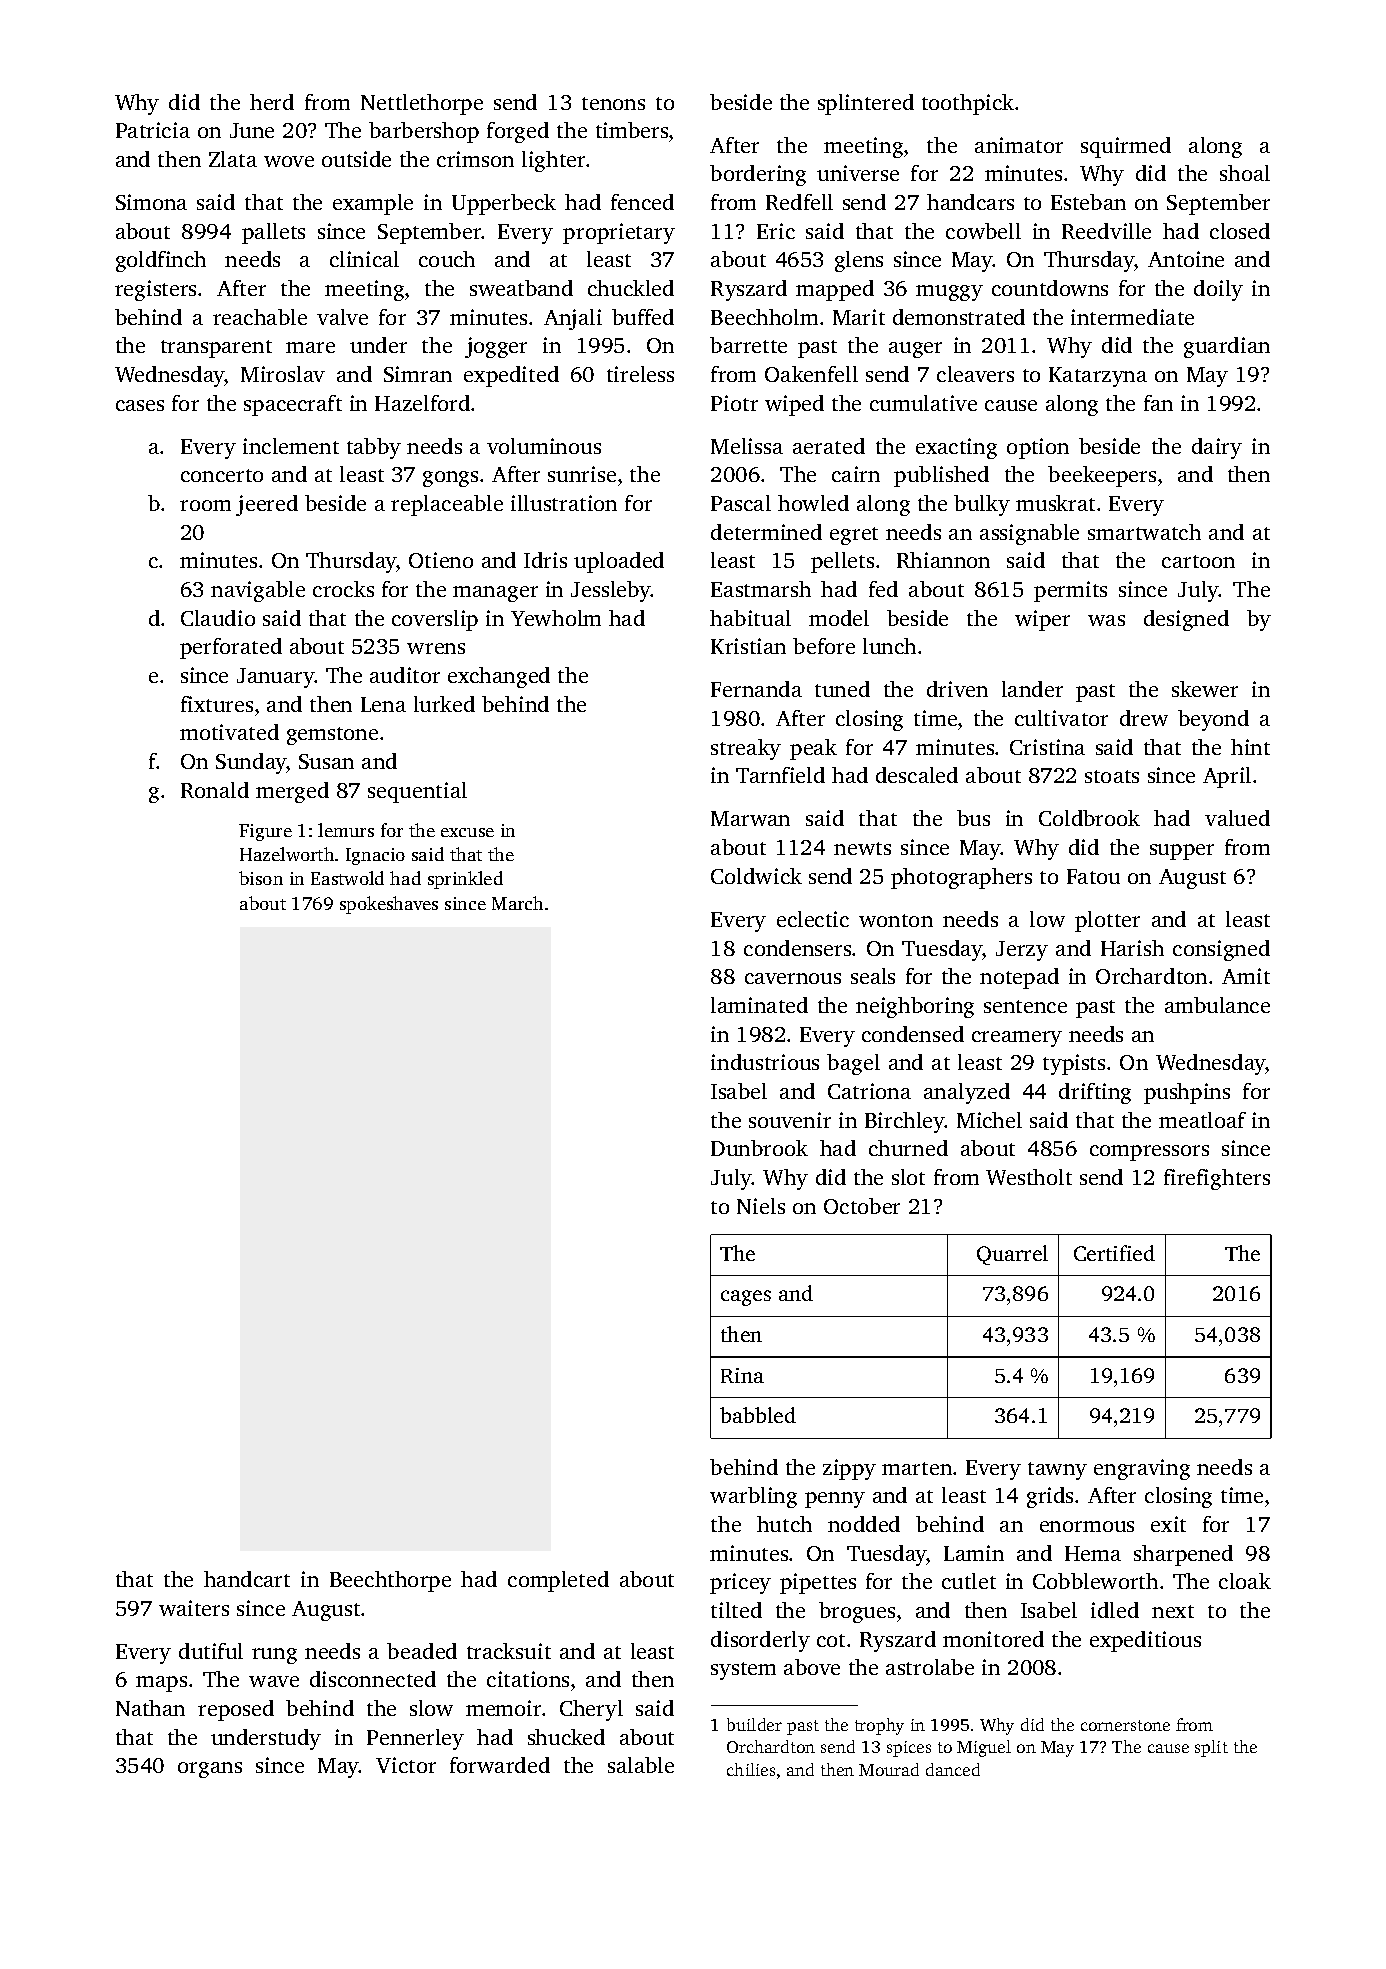 This screenshot has width=1386, height=1969. What do you see at coordinates (418, 374) in the screenshot?
I see `Simran` at bounding box center [418, 374].
